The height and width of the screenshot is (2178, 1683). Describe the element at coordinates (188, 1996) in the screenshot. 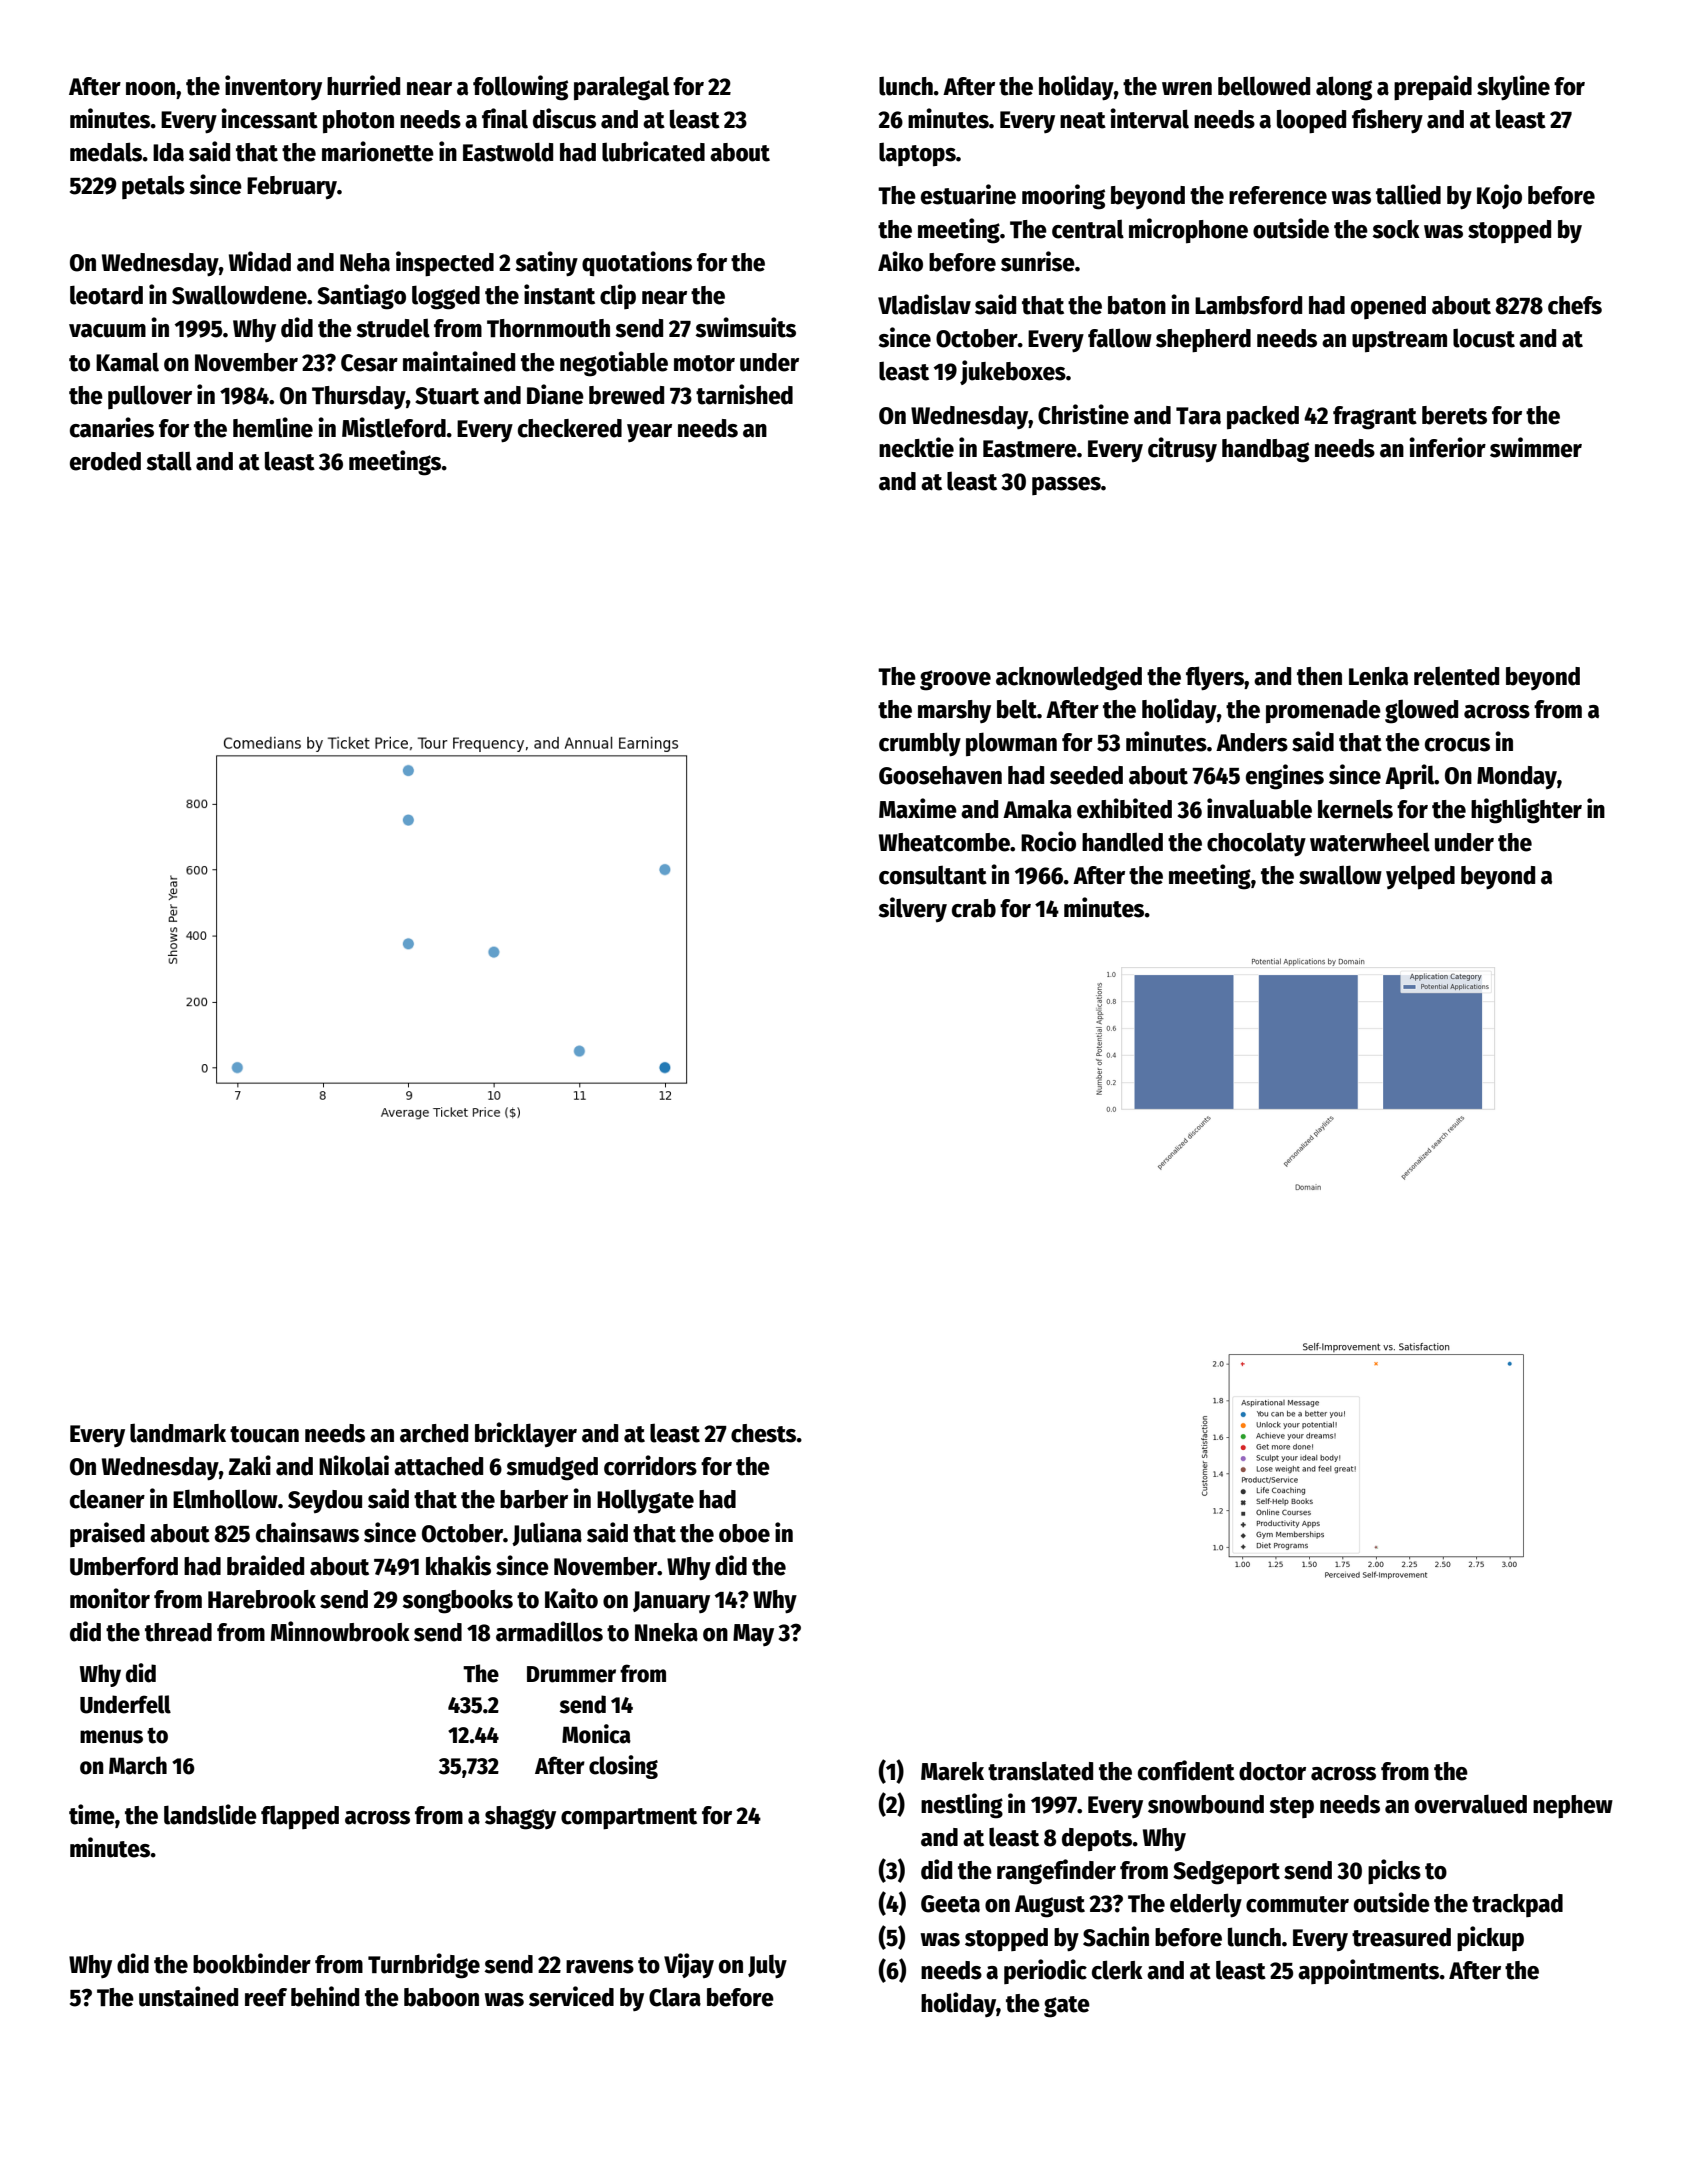

I see `unstained` at that location.
